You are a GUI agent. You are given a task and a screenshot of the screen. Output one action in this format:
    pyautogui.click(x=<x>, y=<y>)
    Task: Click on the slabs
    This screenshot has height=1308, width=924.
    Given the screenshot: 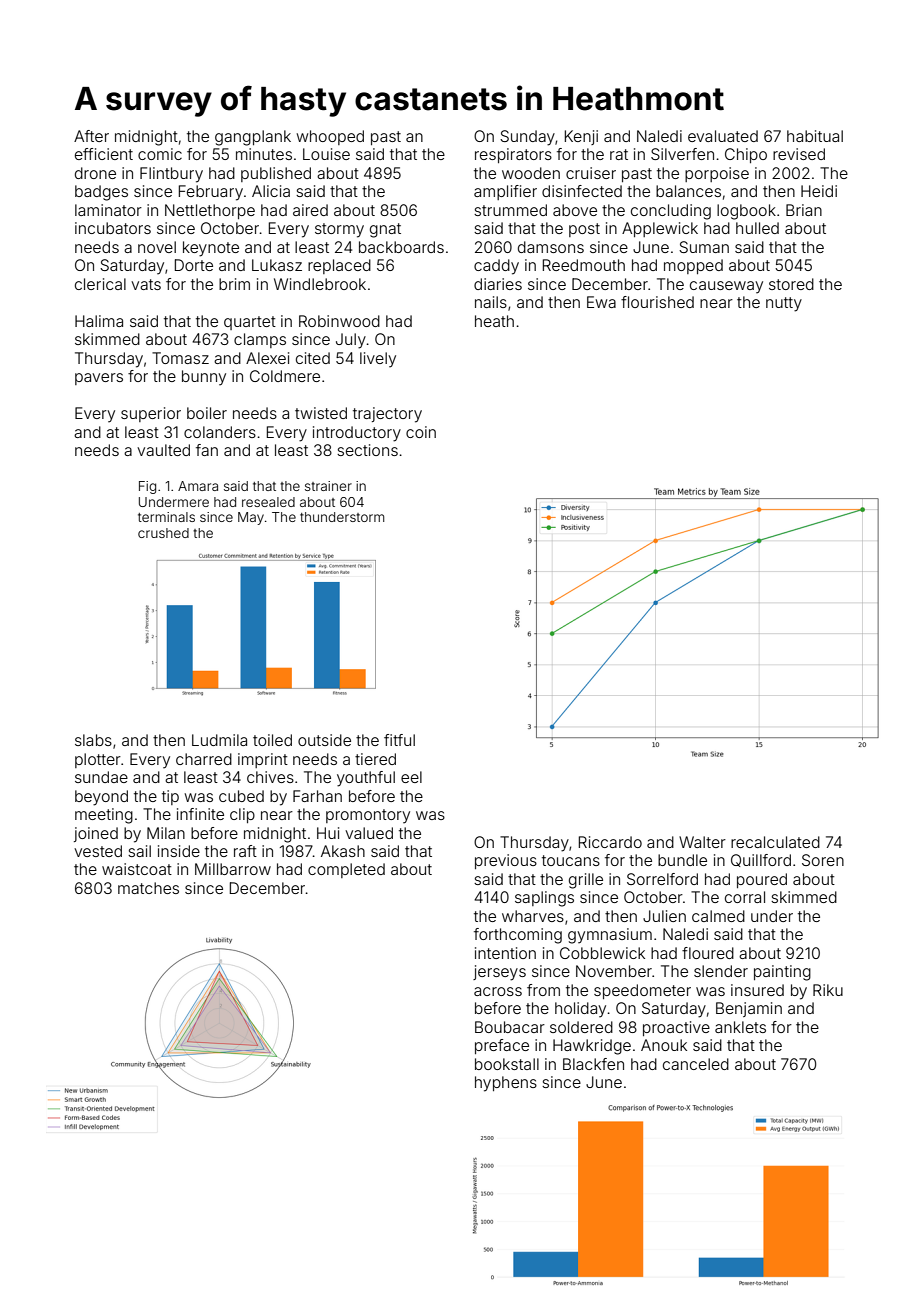 What is the action you would take?
    pyautogui.click(x=93, y=740)
